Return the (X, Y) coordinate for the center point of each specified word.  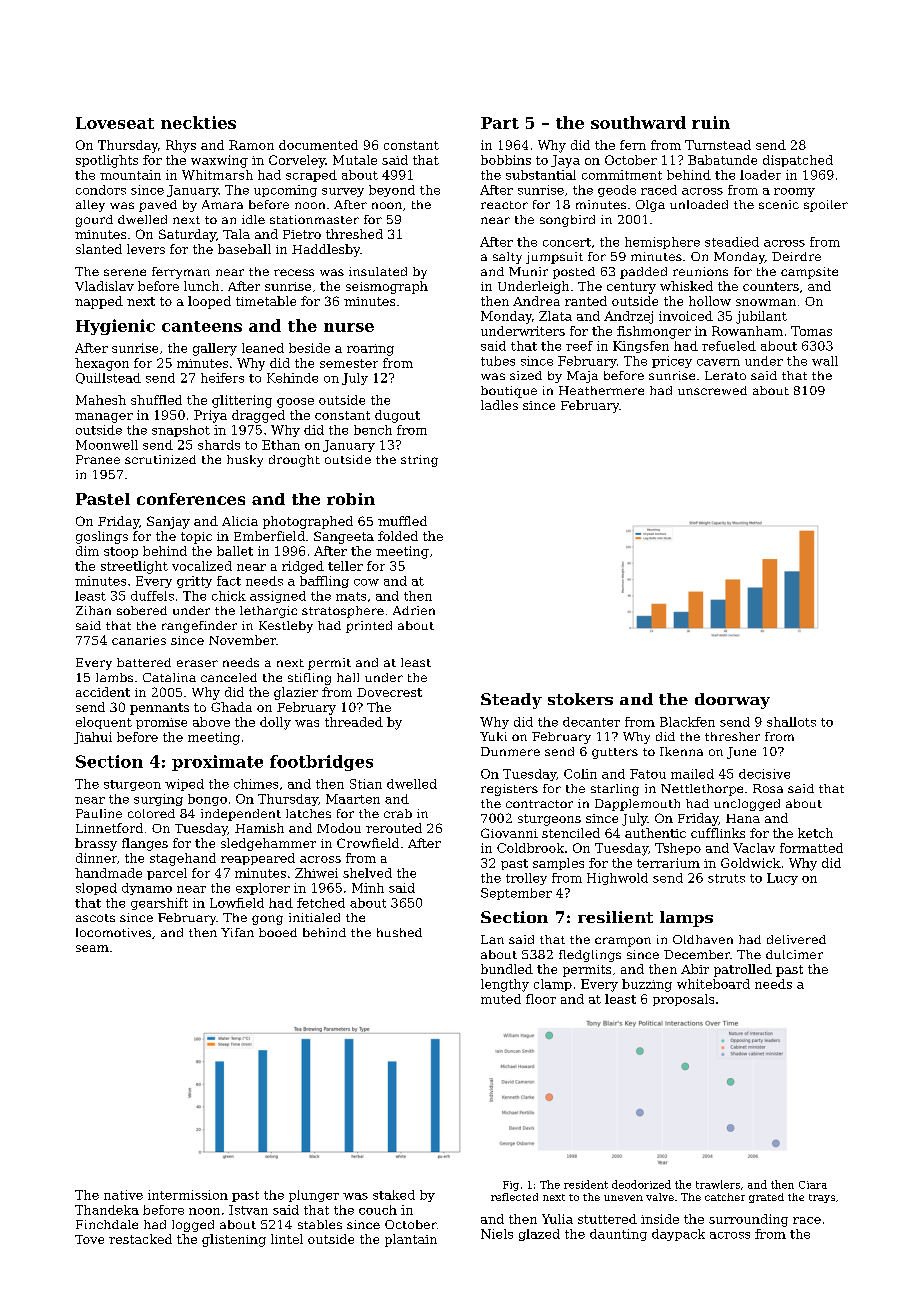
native (123, 1195)
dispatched (798, 161)
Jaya (565, 161)
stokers (580, 699)
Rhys (181, 146)
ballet (235, 551)
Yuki (493, 736)
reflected (514, 1197)
